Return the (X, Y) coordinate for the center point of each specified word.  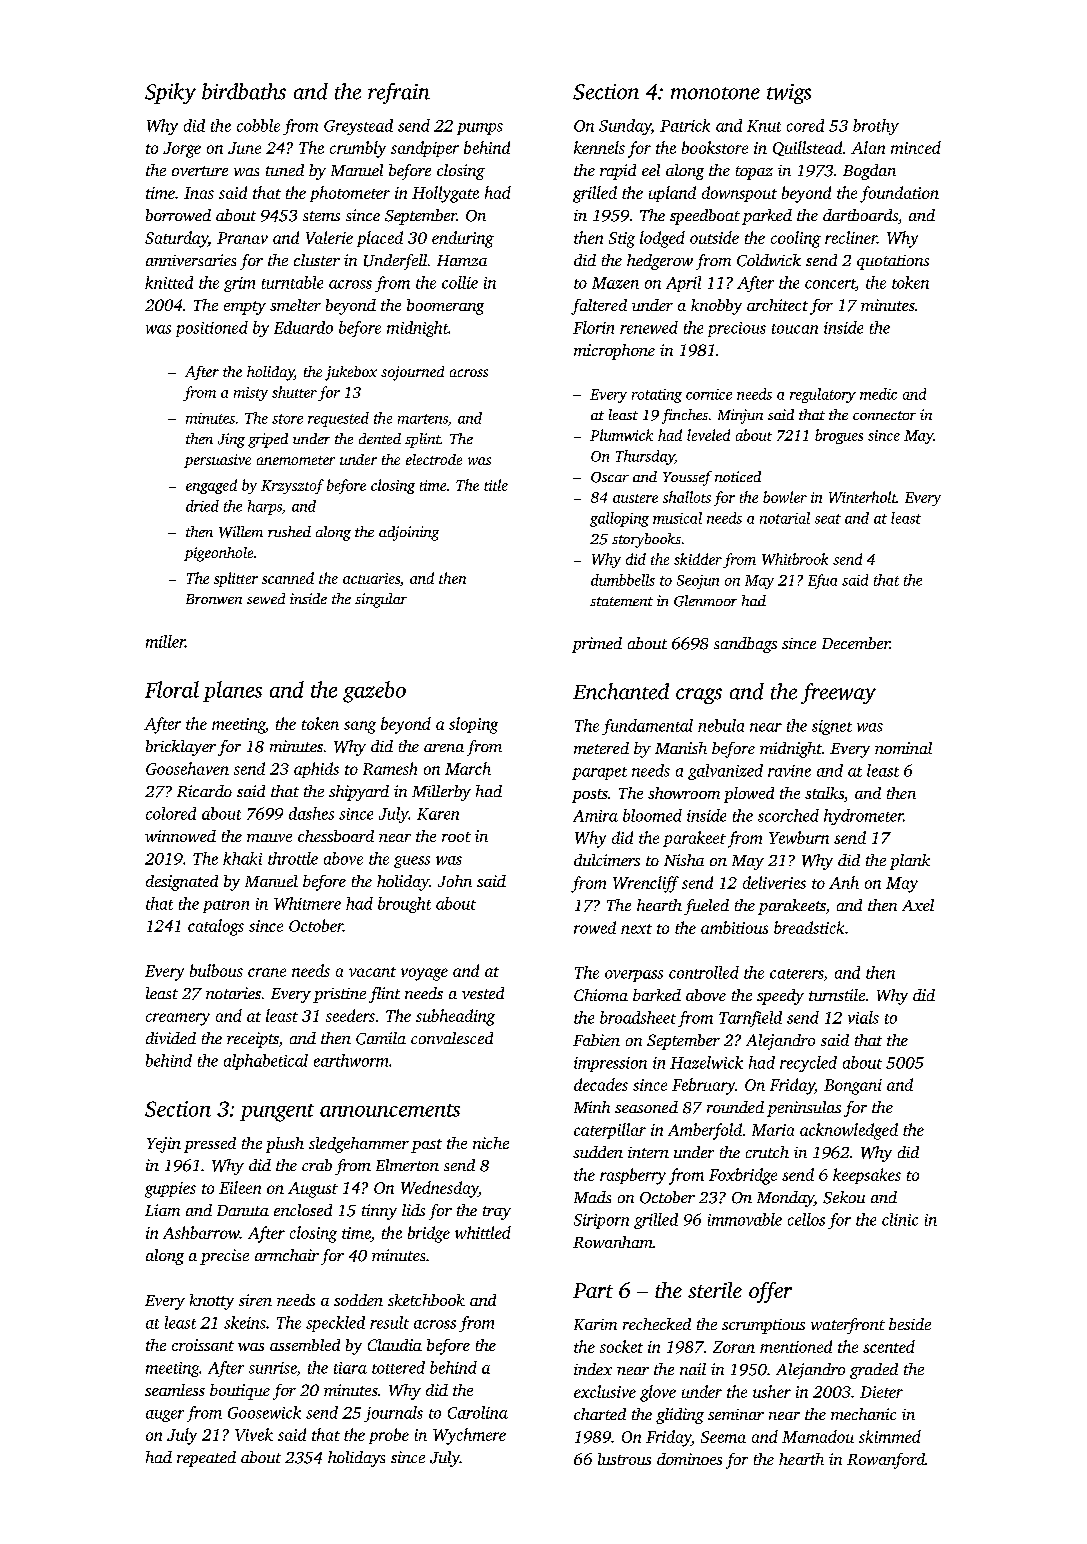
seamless (175, 1390)
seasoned (646, 1107)
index (593, 1369)
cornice (709, 394)
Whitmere (307, 903)
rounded (735, 1107)
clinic (900, 1219)
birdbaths (244, 91)
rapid (618, 172)
